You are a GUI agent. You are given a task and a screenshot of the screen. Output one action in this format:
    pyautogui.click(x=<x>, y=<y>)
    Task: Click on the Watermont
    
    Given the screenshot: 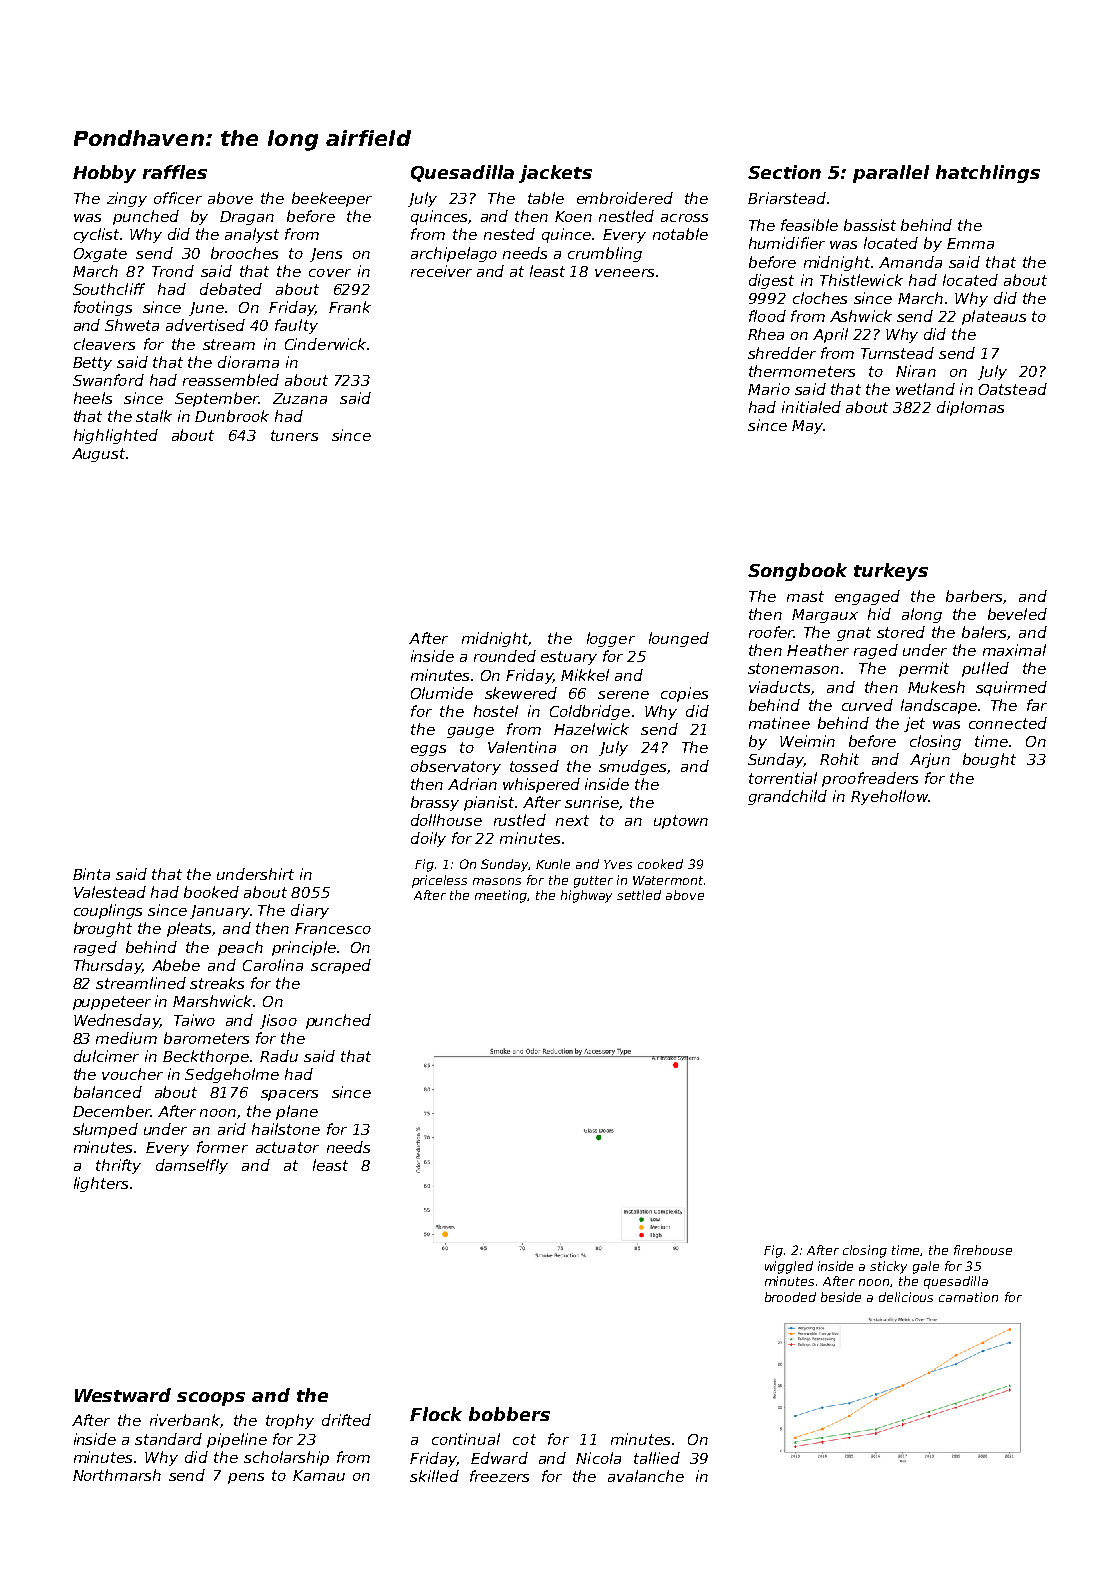 What is the action you would take?
    pyautogui.click(x=668, y=880)
